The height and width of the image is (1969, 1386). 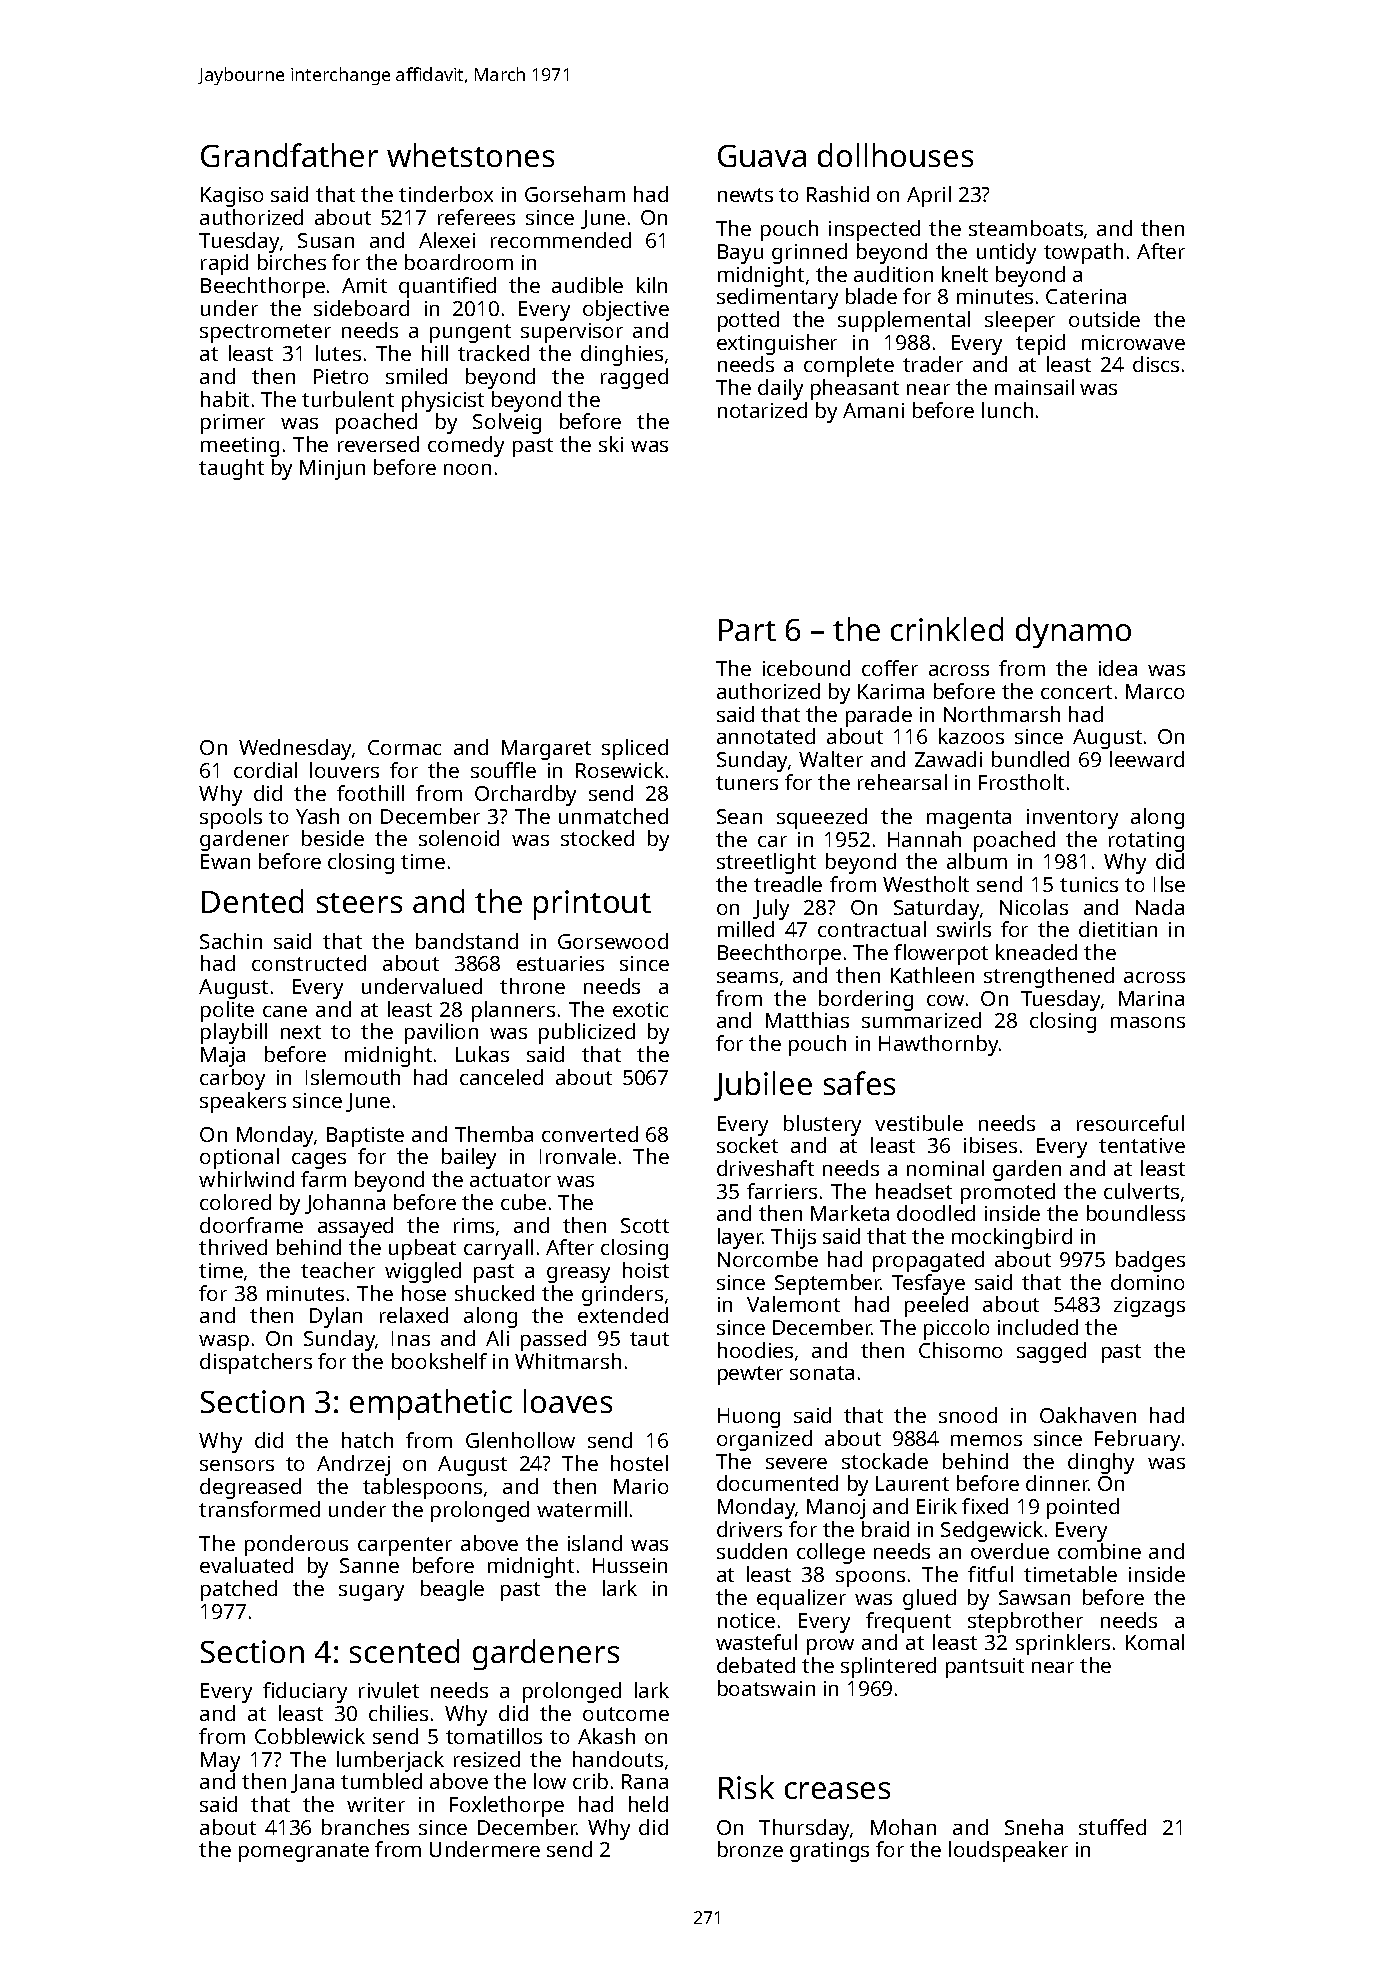 I want to click on pantsuit, so click(x=985, y=1668).
